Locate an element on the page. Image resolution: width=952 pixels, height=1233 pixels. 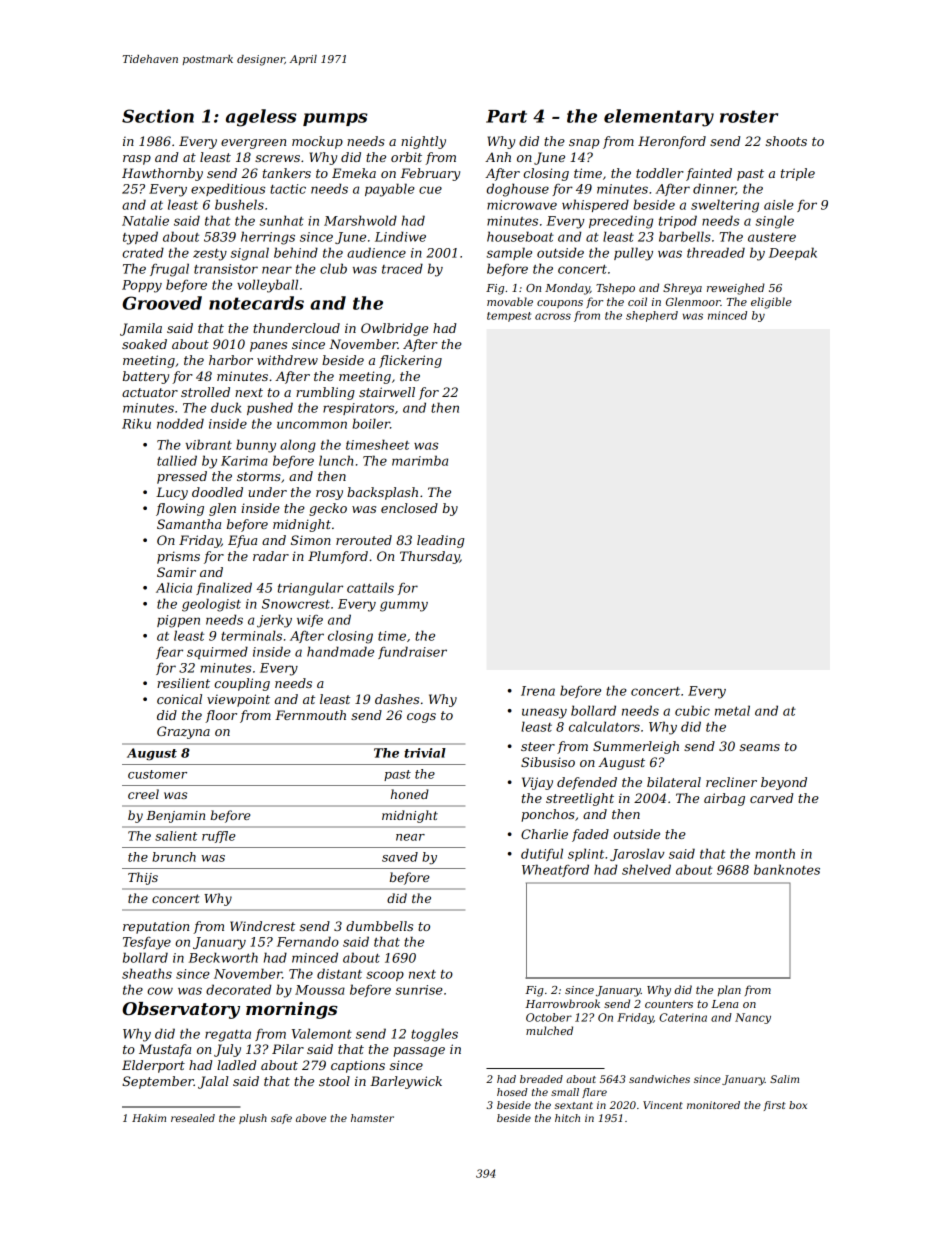
austere is located at coordinates (772, 237).
